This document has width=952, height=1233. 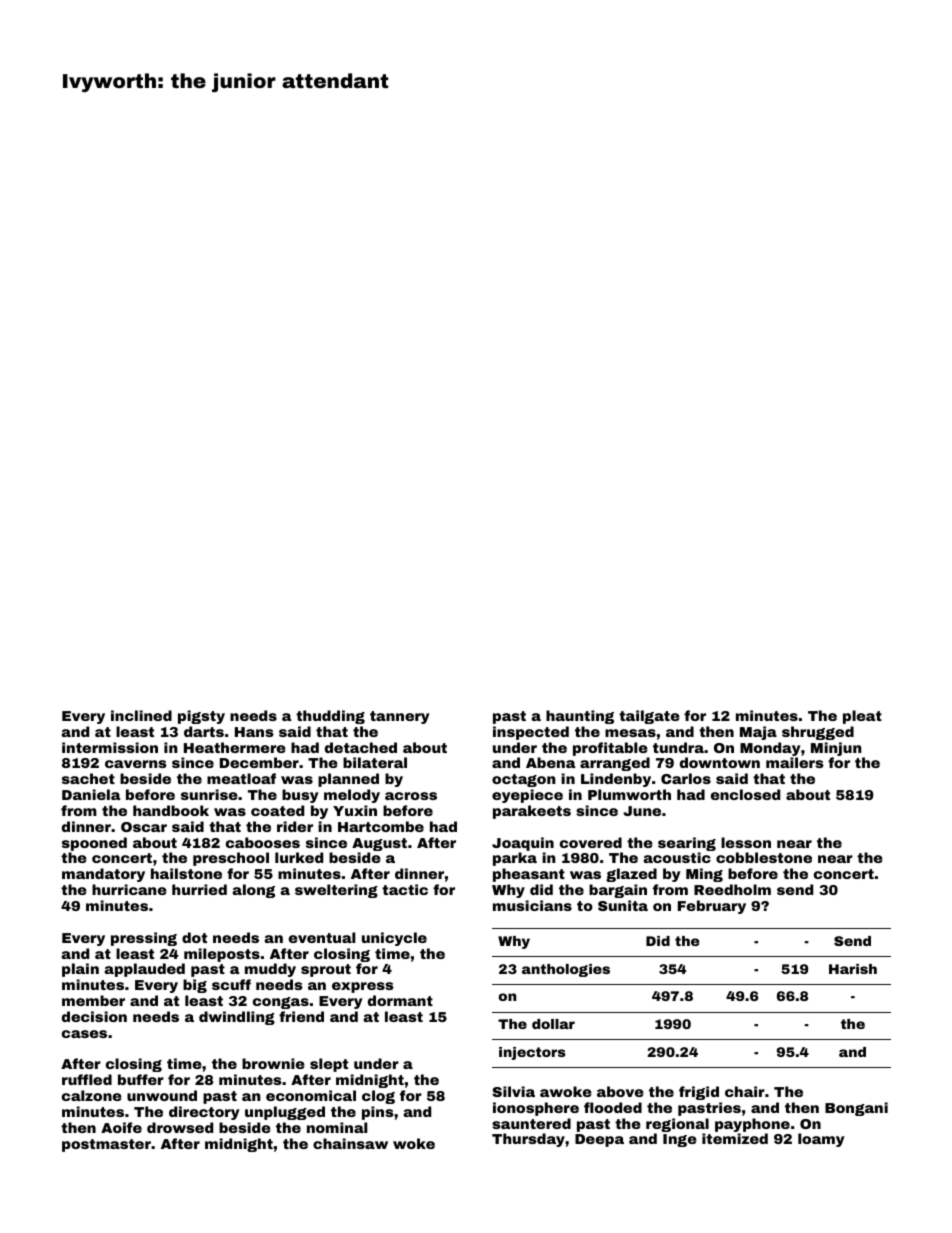 What do you see at coordinates (528, 1140) in the document?
I see `Thursday` at bounding box center [528, 1140].
